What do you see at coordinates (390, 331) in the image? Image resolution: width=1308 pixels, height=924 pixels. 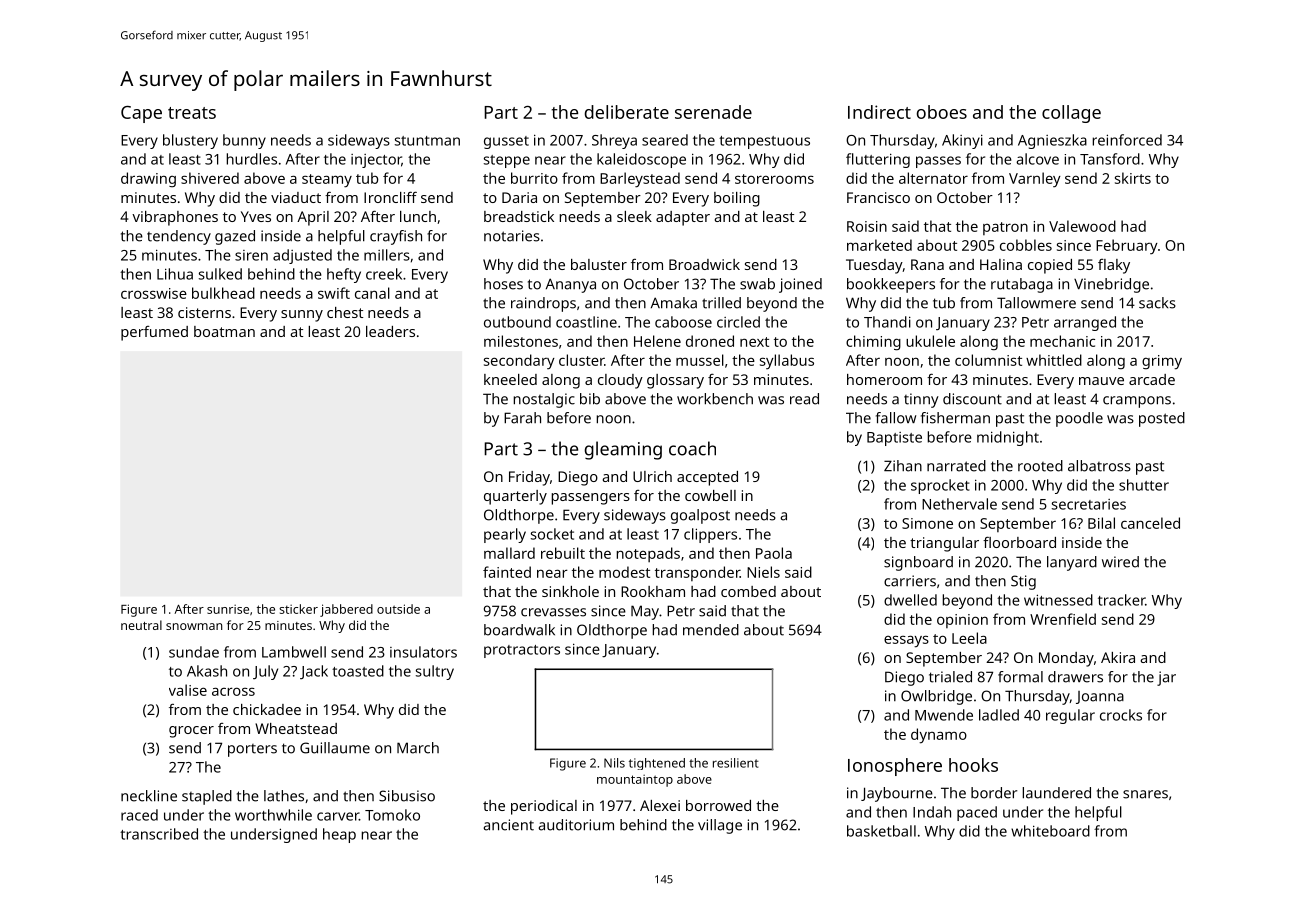 I see `leaders` at bounding box center [390, 331].
